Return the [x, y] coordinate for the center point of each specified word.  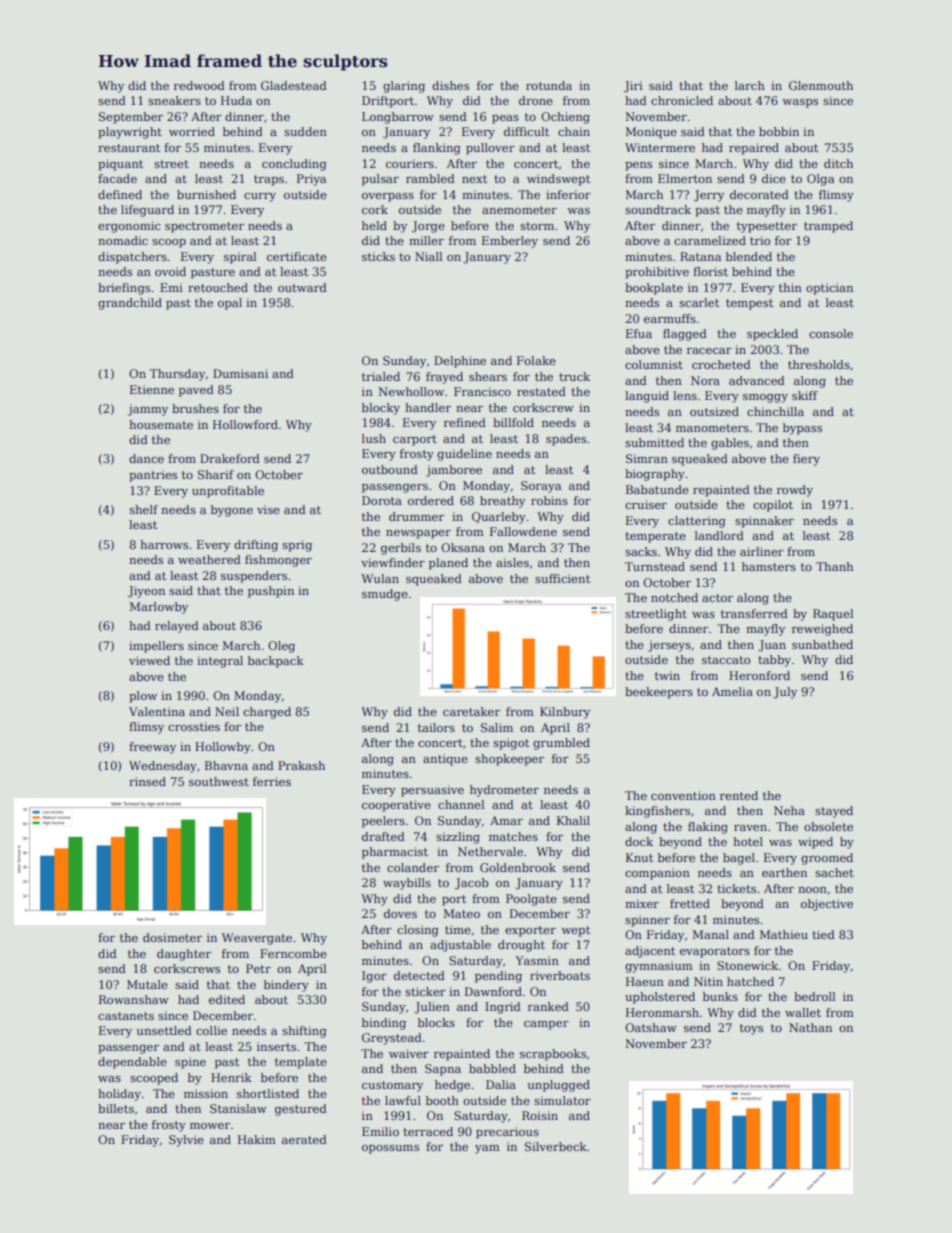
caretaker [471, 711]
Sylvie [186, 1141]
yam [487, 1149]
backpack [276, 662]
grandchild [130, 304]
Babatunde [657, 489]
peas [505, 119]
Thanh [834, 566]
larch [750, 85]
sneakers [174, 100]
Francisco [482, 391]
